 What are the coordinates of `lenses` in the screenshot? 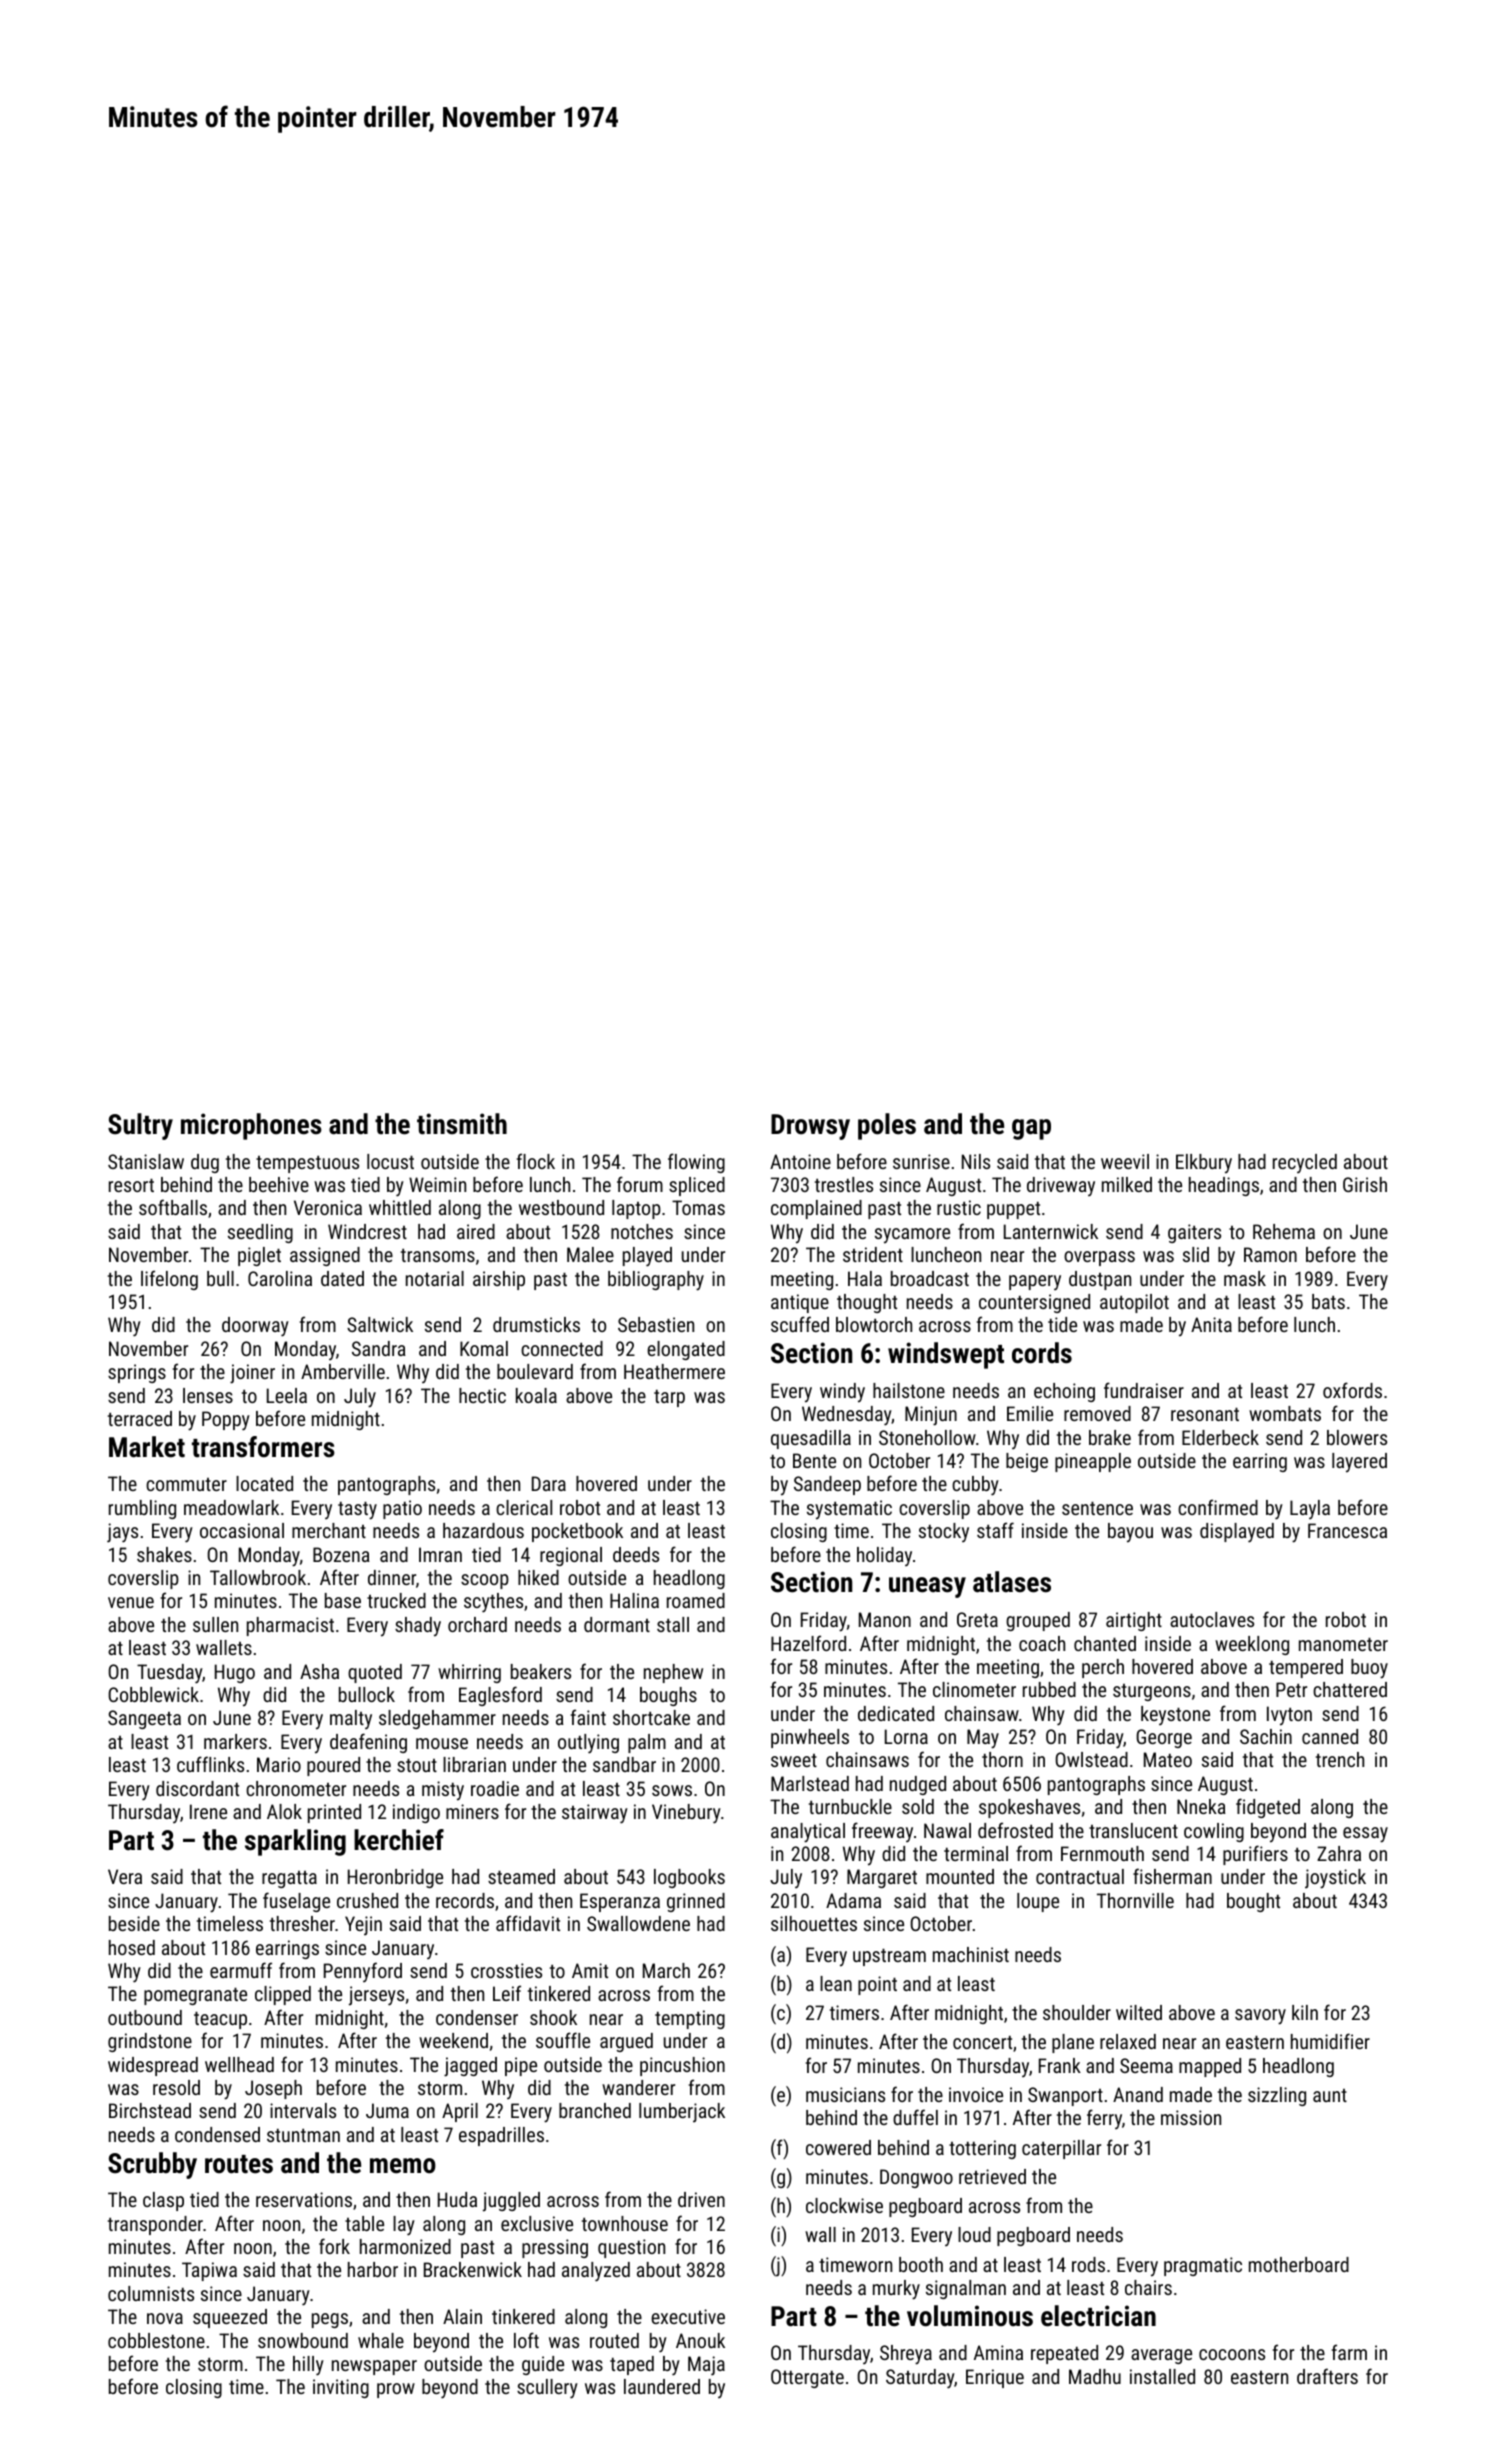 It's located at (208, 1395).
